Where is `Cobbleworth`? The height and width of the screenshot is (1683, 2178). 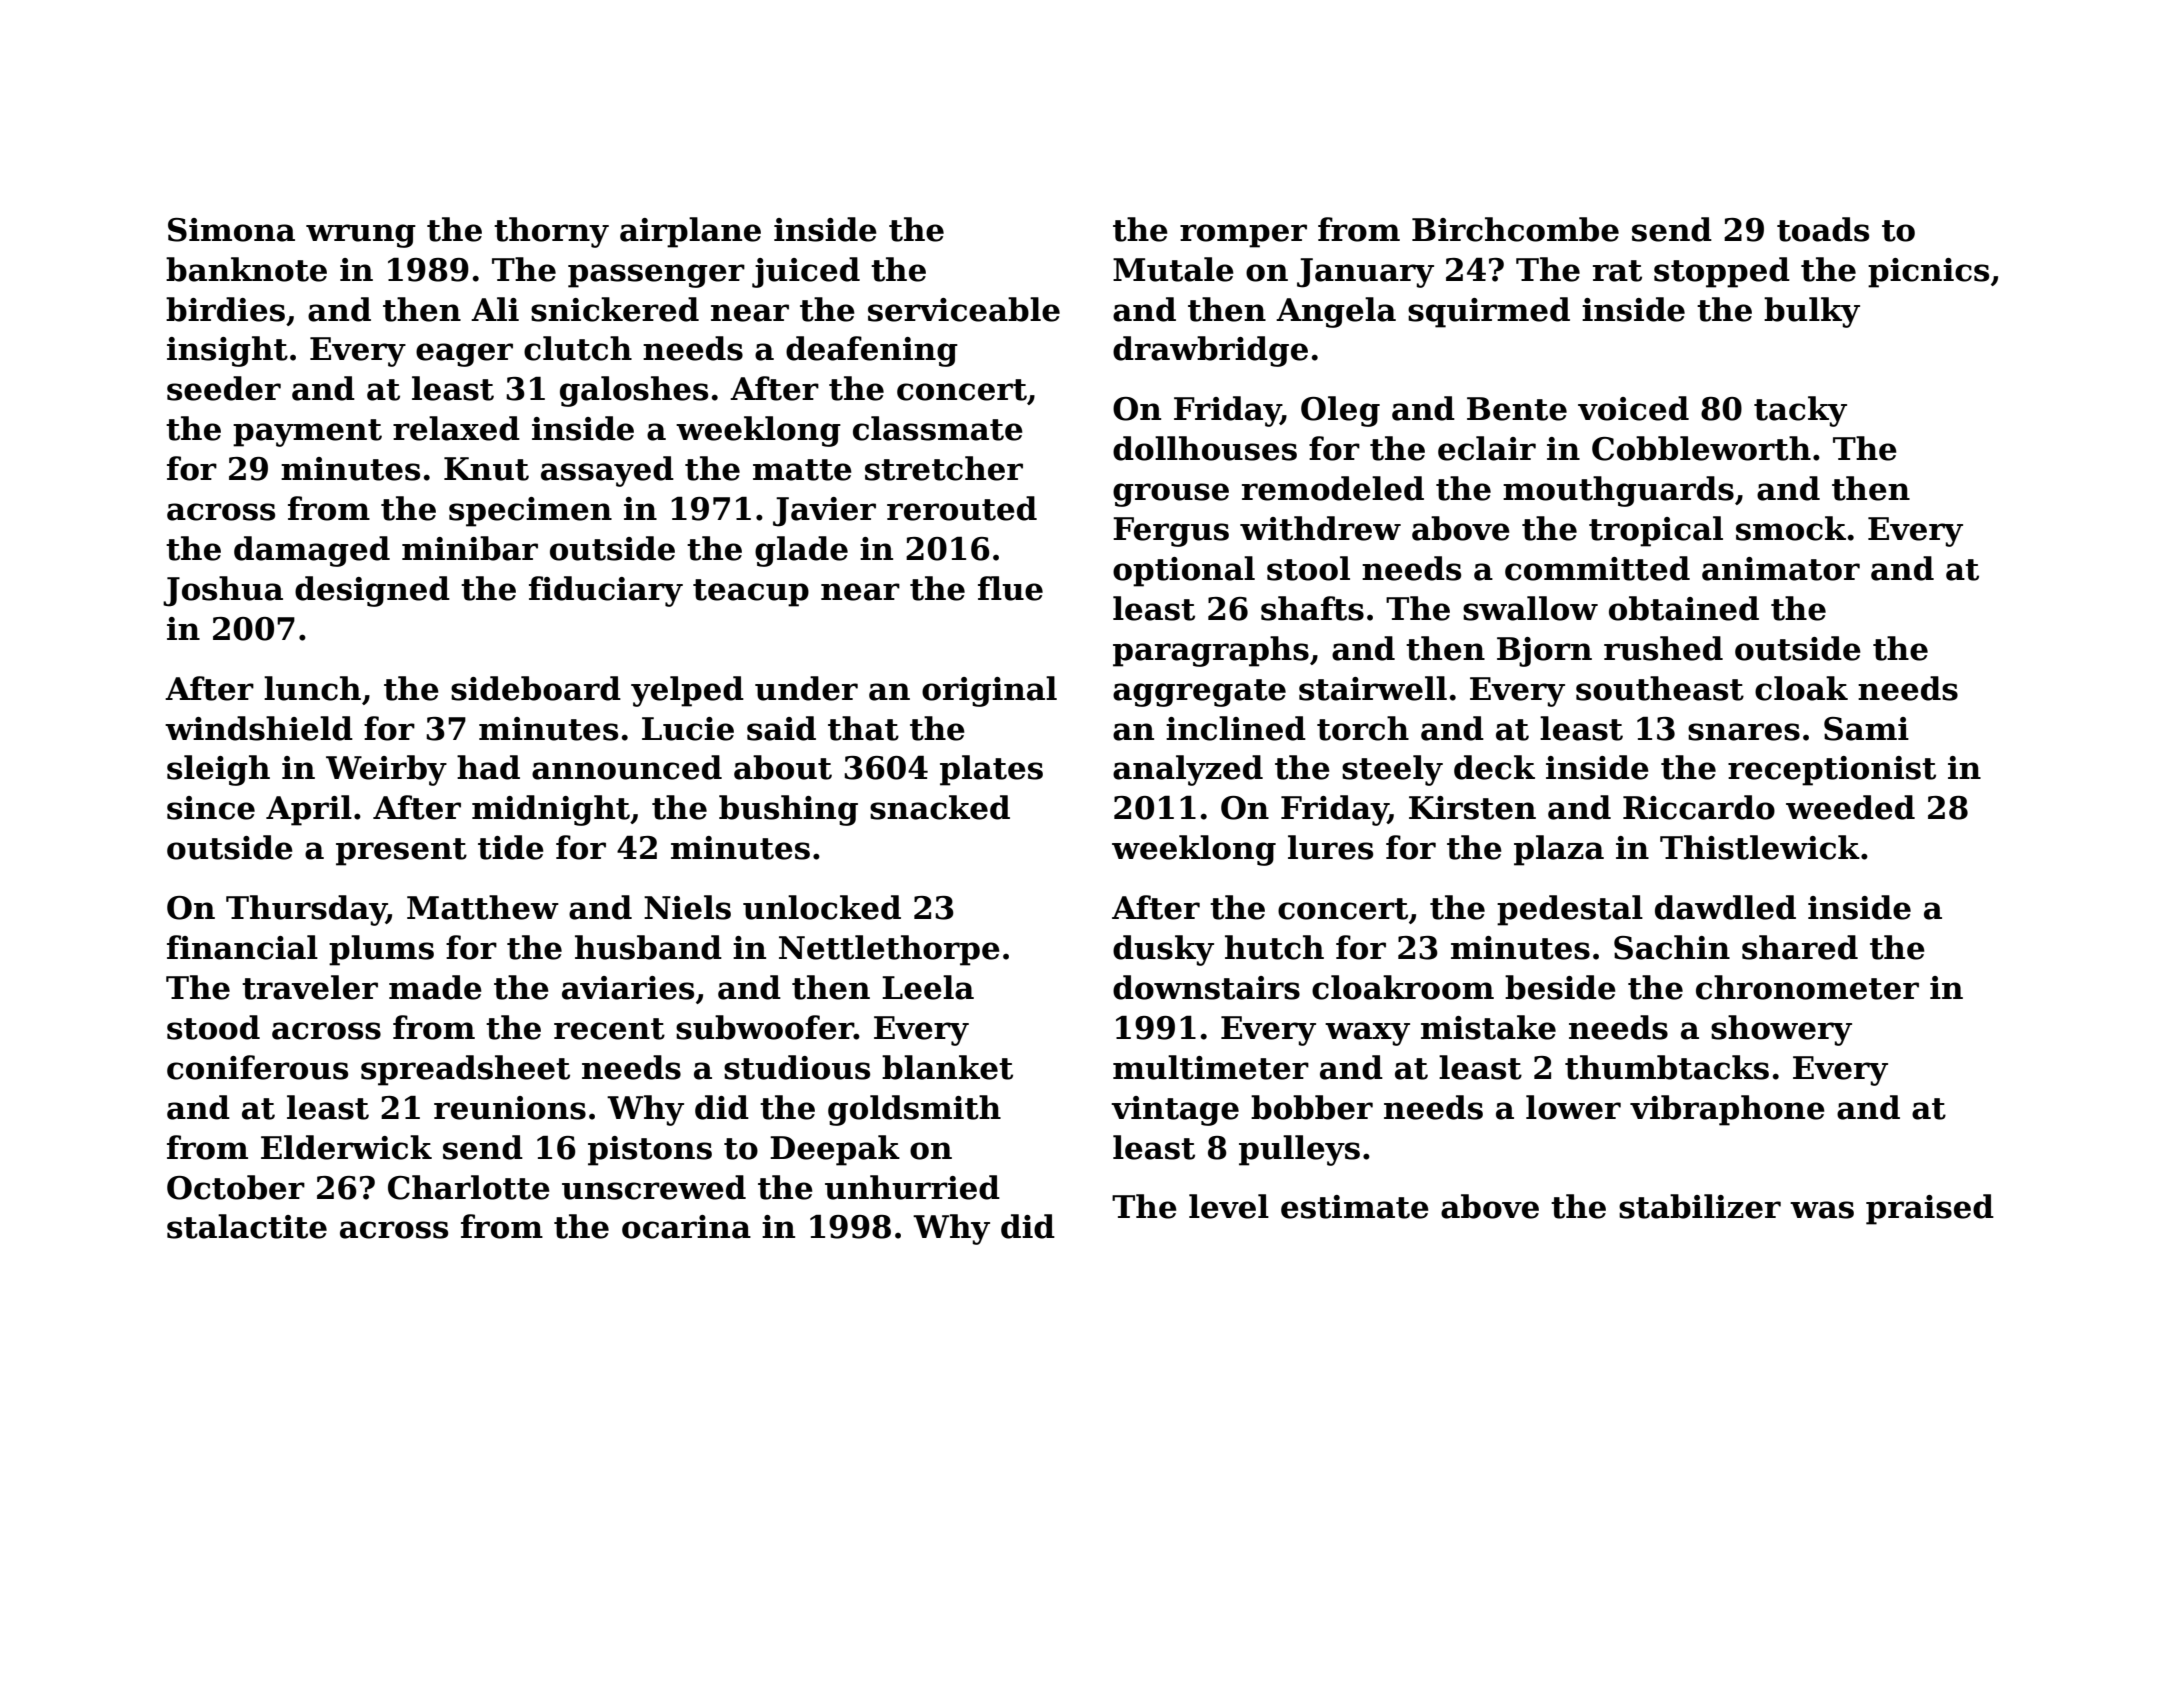
Cobbleworth is located at coordinates (1701, 448).
